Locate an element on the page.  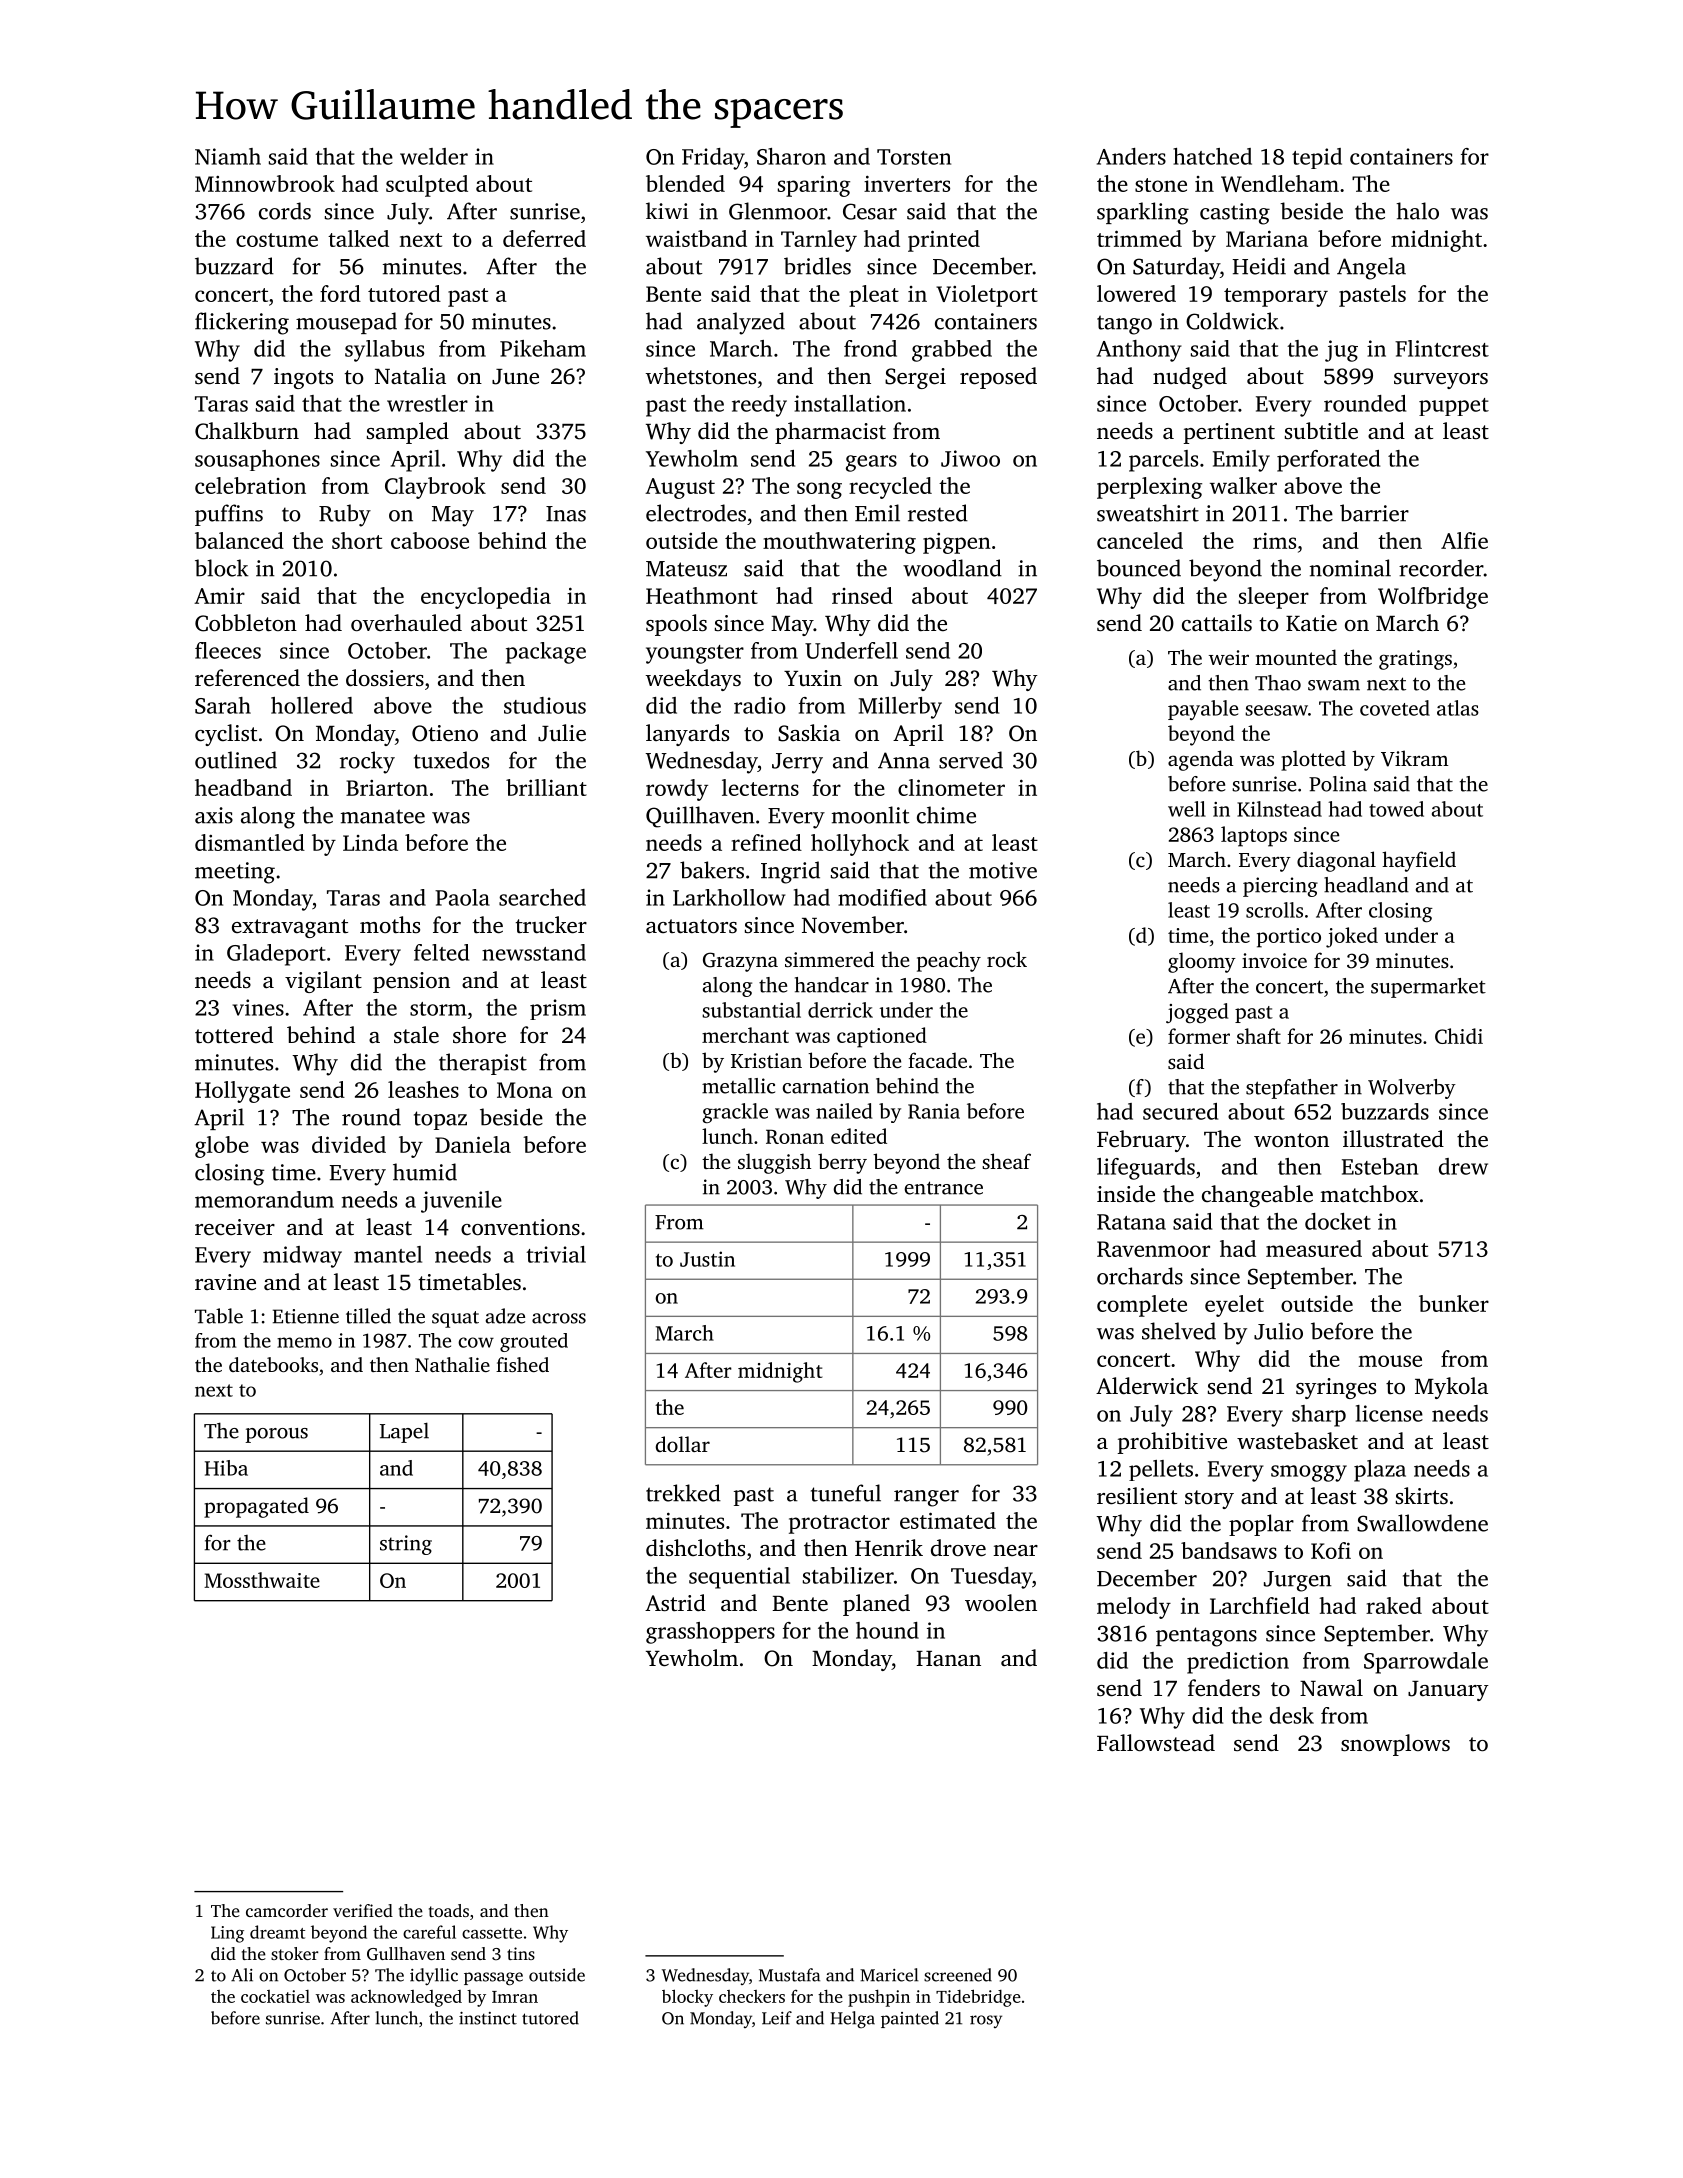
welder is located at coordinates (434, 156).
